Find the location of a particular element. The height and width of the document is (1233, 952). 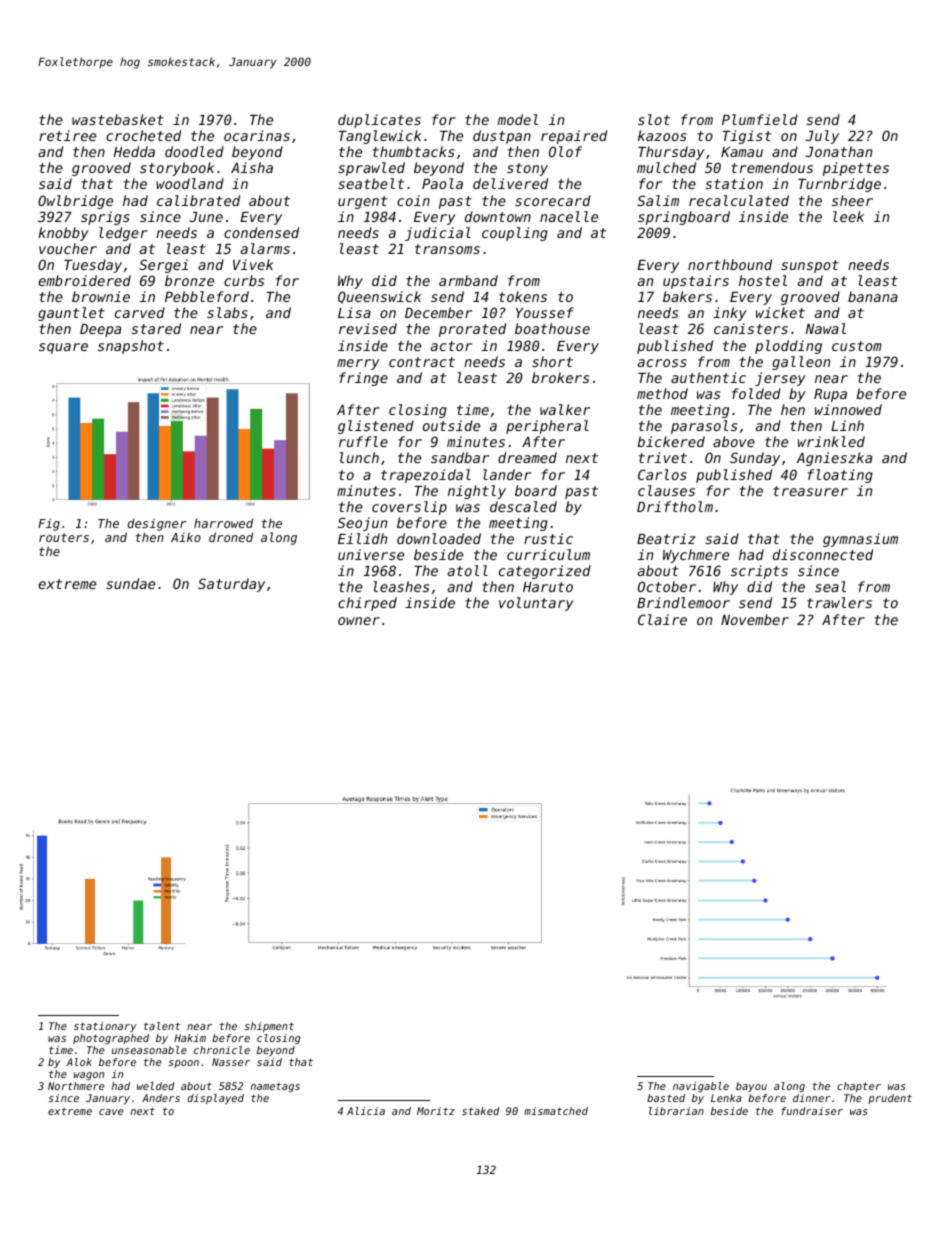

duplicates is located at coordinates (379, 121).
